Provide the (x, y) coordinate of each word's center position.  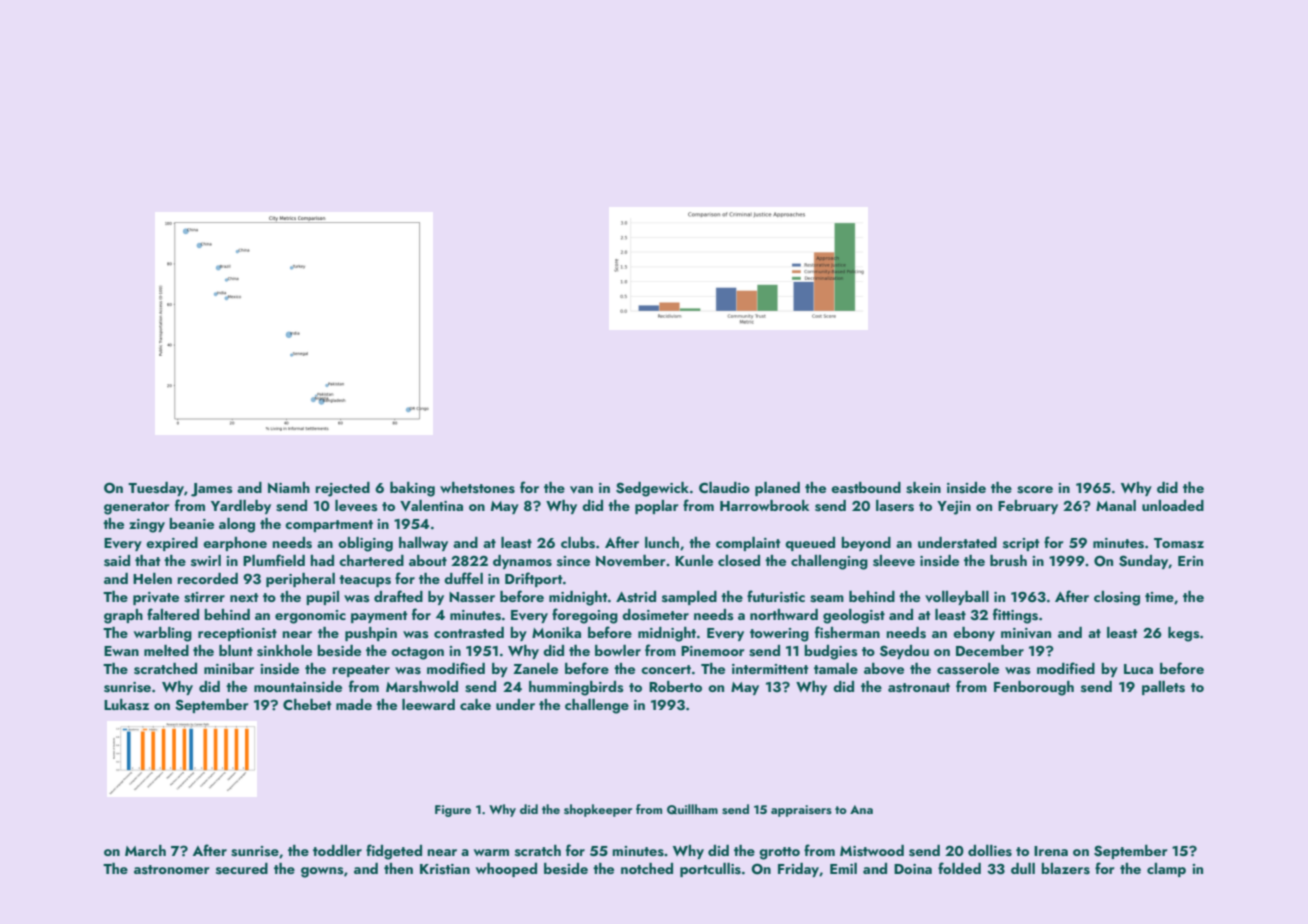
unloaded (1173, 505)
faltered (173, 614)
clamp (1166, 870)
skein (923, 488)
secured (242, 869)
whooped (506, 870)
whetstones (477, 488)
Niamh (289, 487)
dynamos (522, 562)
